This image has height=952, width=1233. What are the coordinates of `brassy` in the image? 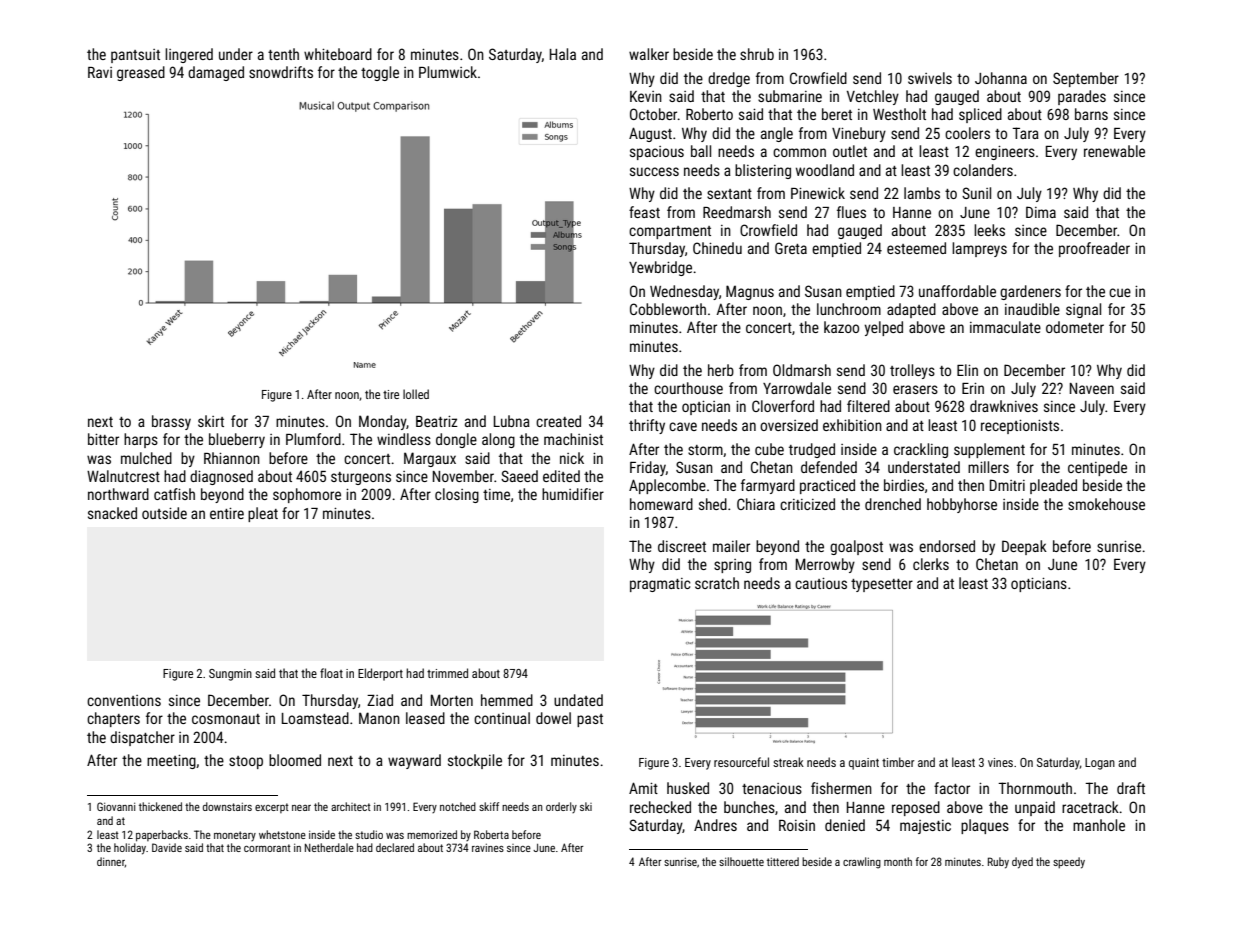 It's located at (171, 422).
